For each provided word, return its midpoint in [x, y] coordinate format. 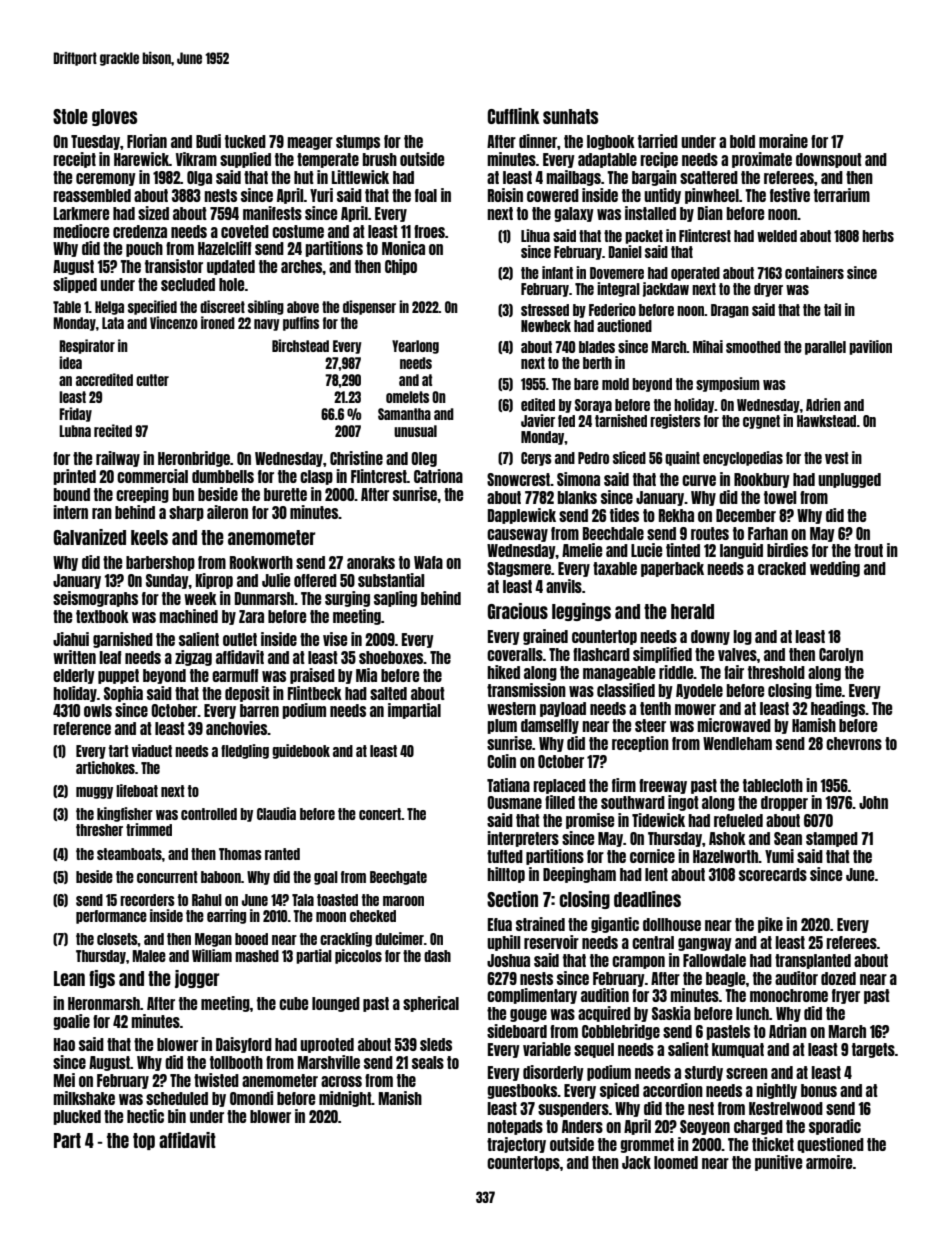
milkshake [84, 1098]
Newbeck [546, 326]
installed [650, 213]
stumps [358, 142]
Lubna [75, 431]
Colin [501, 761]
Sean [788, 838]
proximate [762, 160]
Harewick [141, 159]
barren [259, 710]
